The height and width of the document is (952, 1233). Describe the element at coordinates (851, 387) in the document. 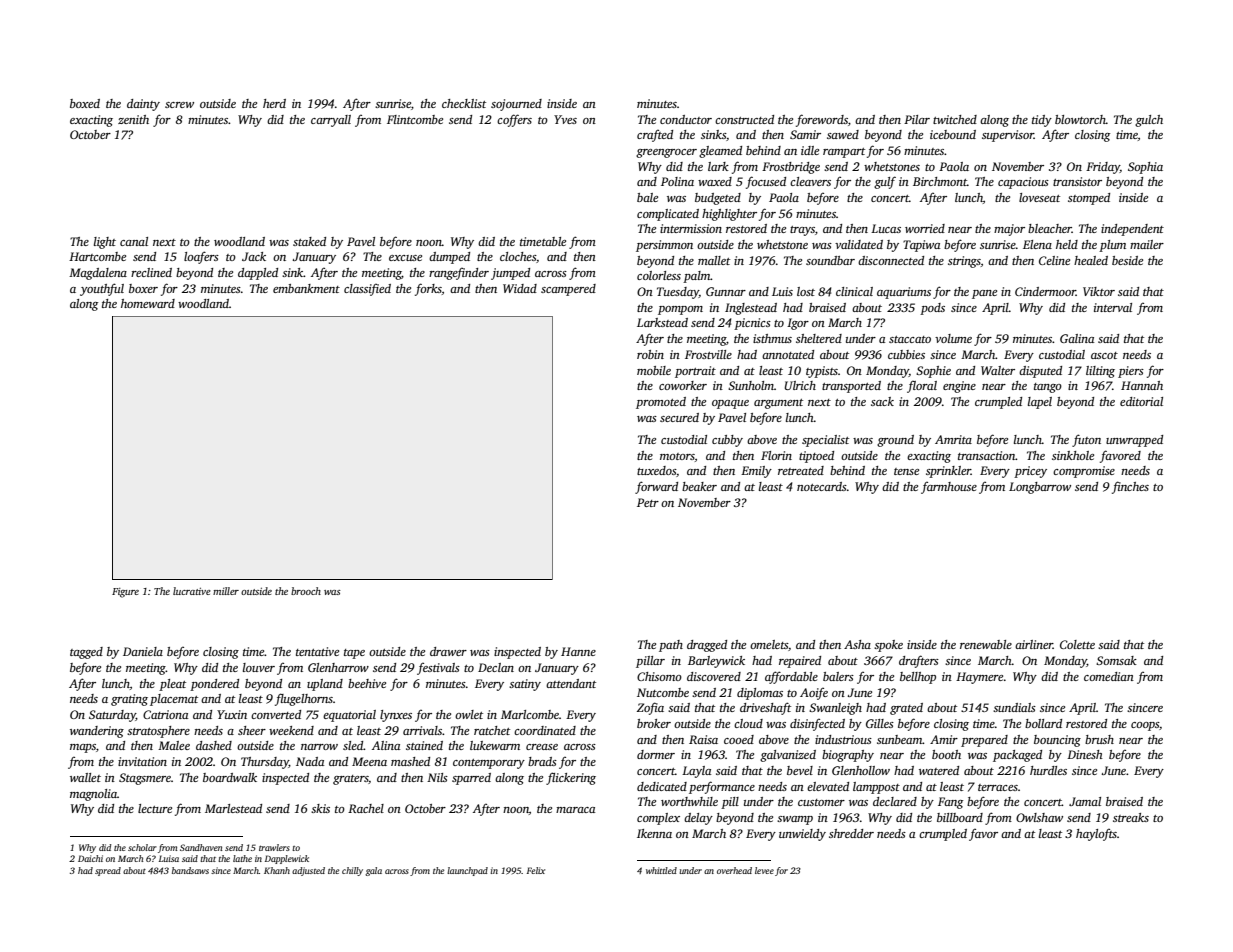

I see `transported` at that location.
